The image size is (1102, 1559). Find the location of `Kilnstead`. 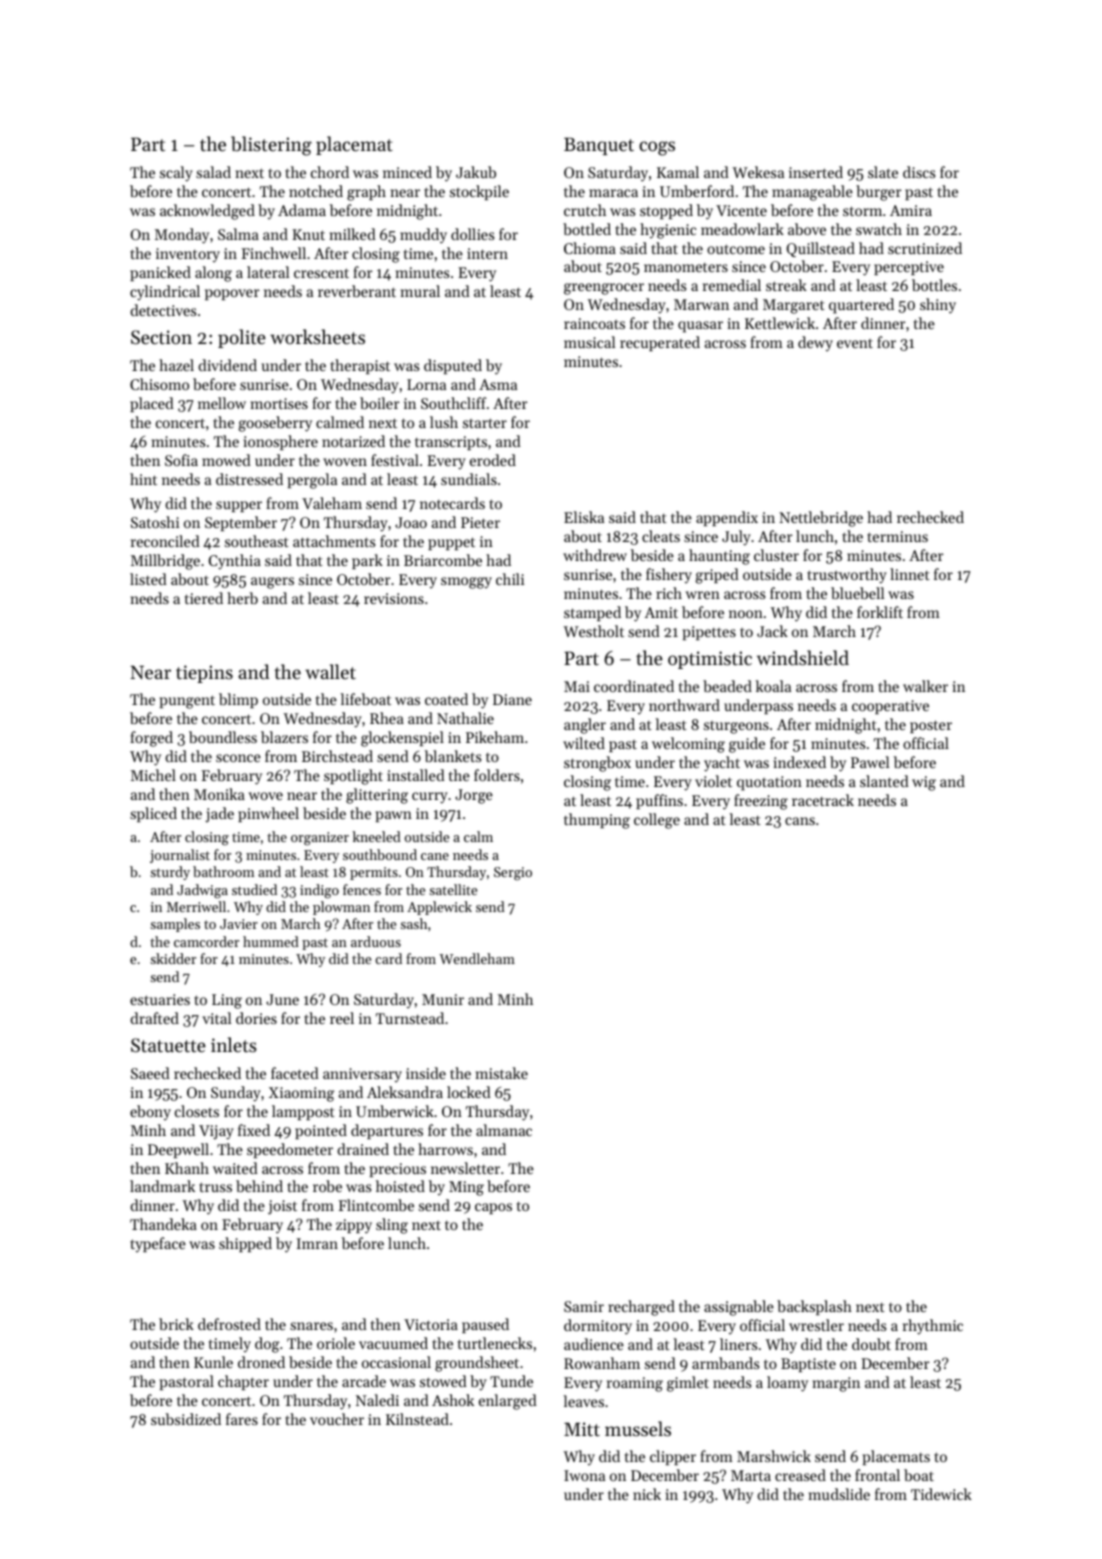

Kilnstead is located at coordinates (417, 1419).
